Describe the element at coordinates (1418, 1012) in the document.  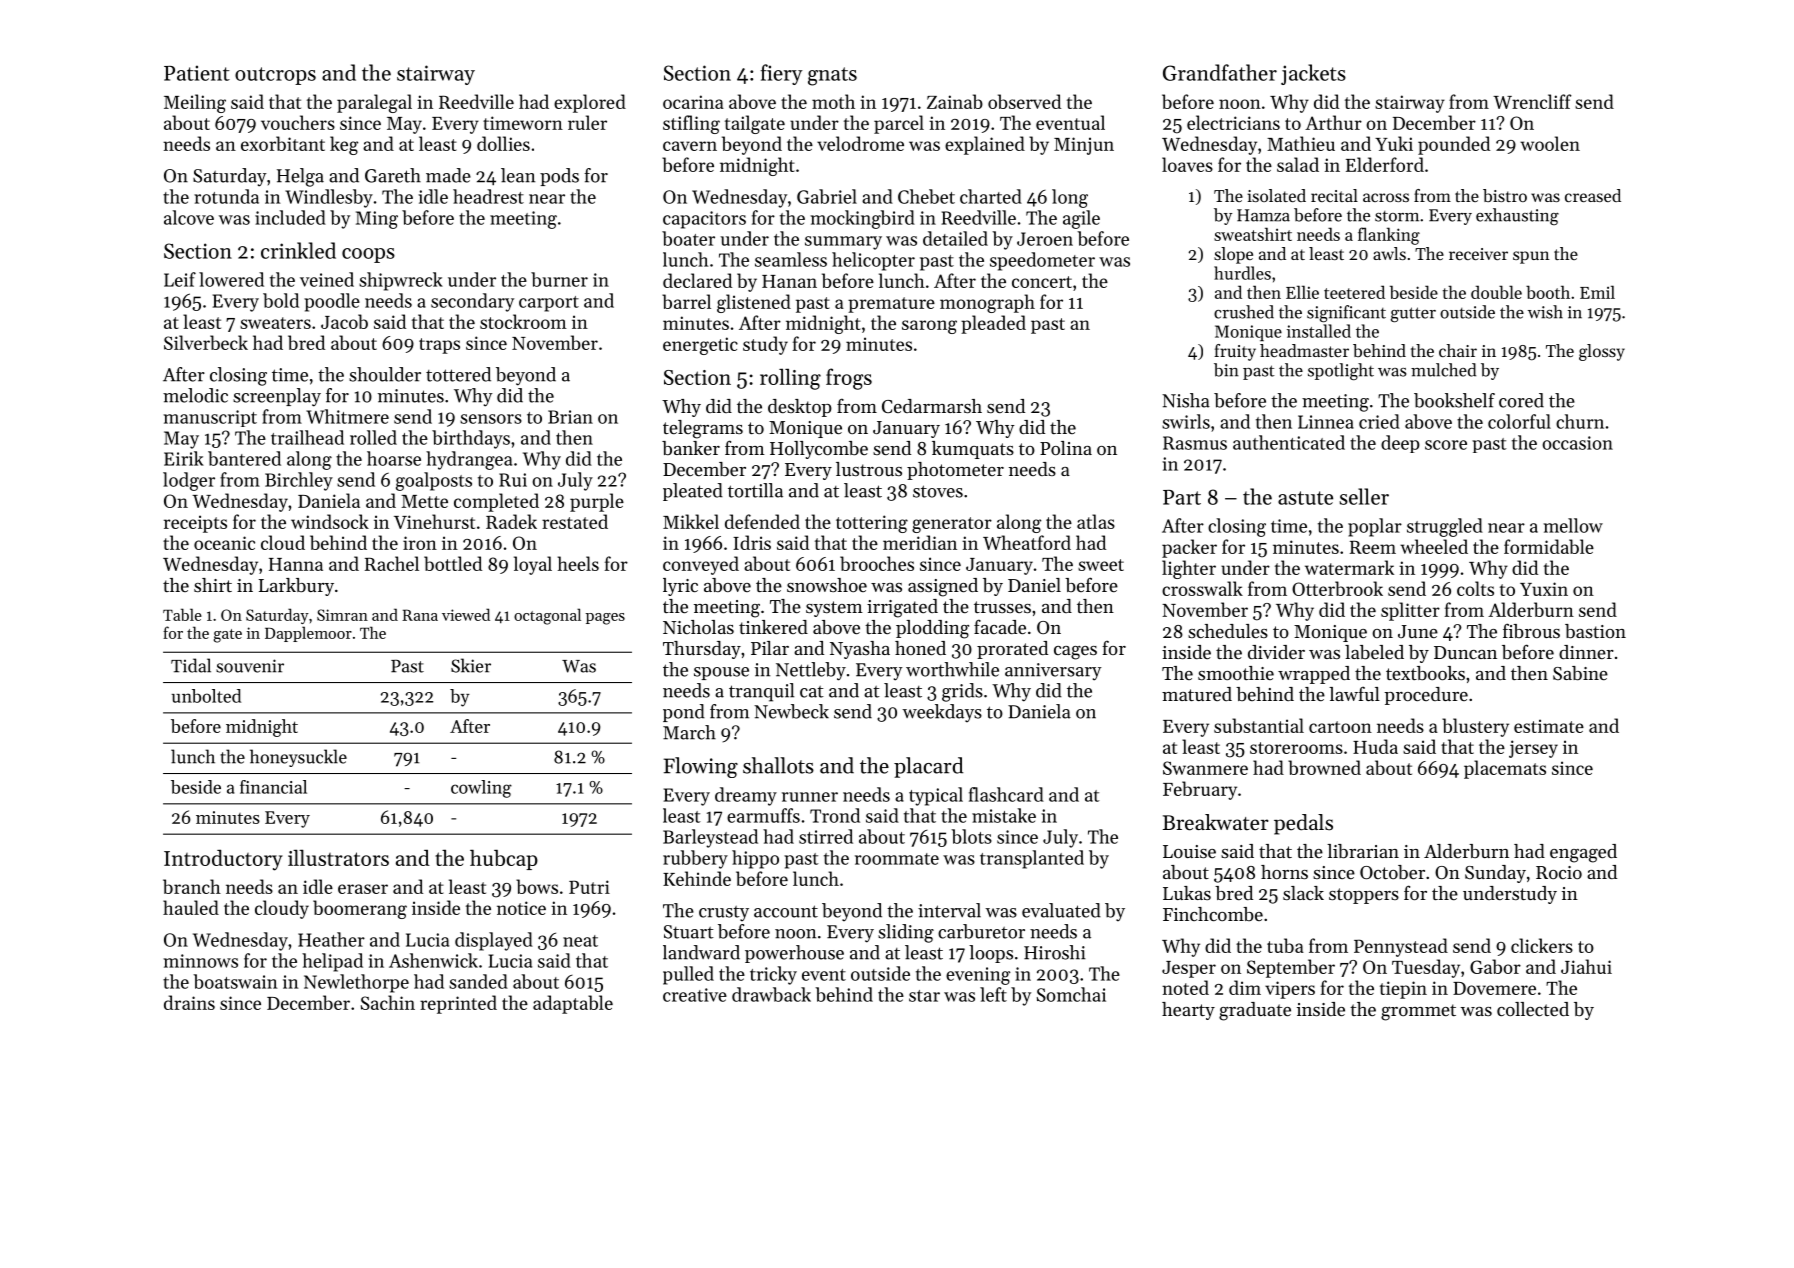
I see `grommet` at that location.
